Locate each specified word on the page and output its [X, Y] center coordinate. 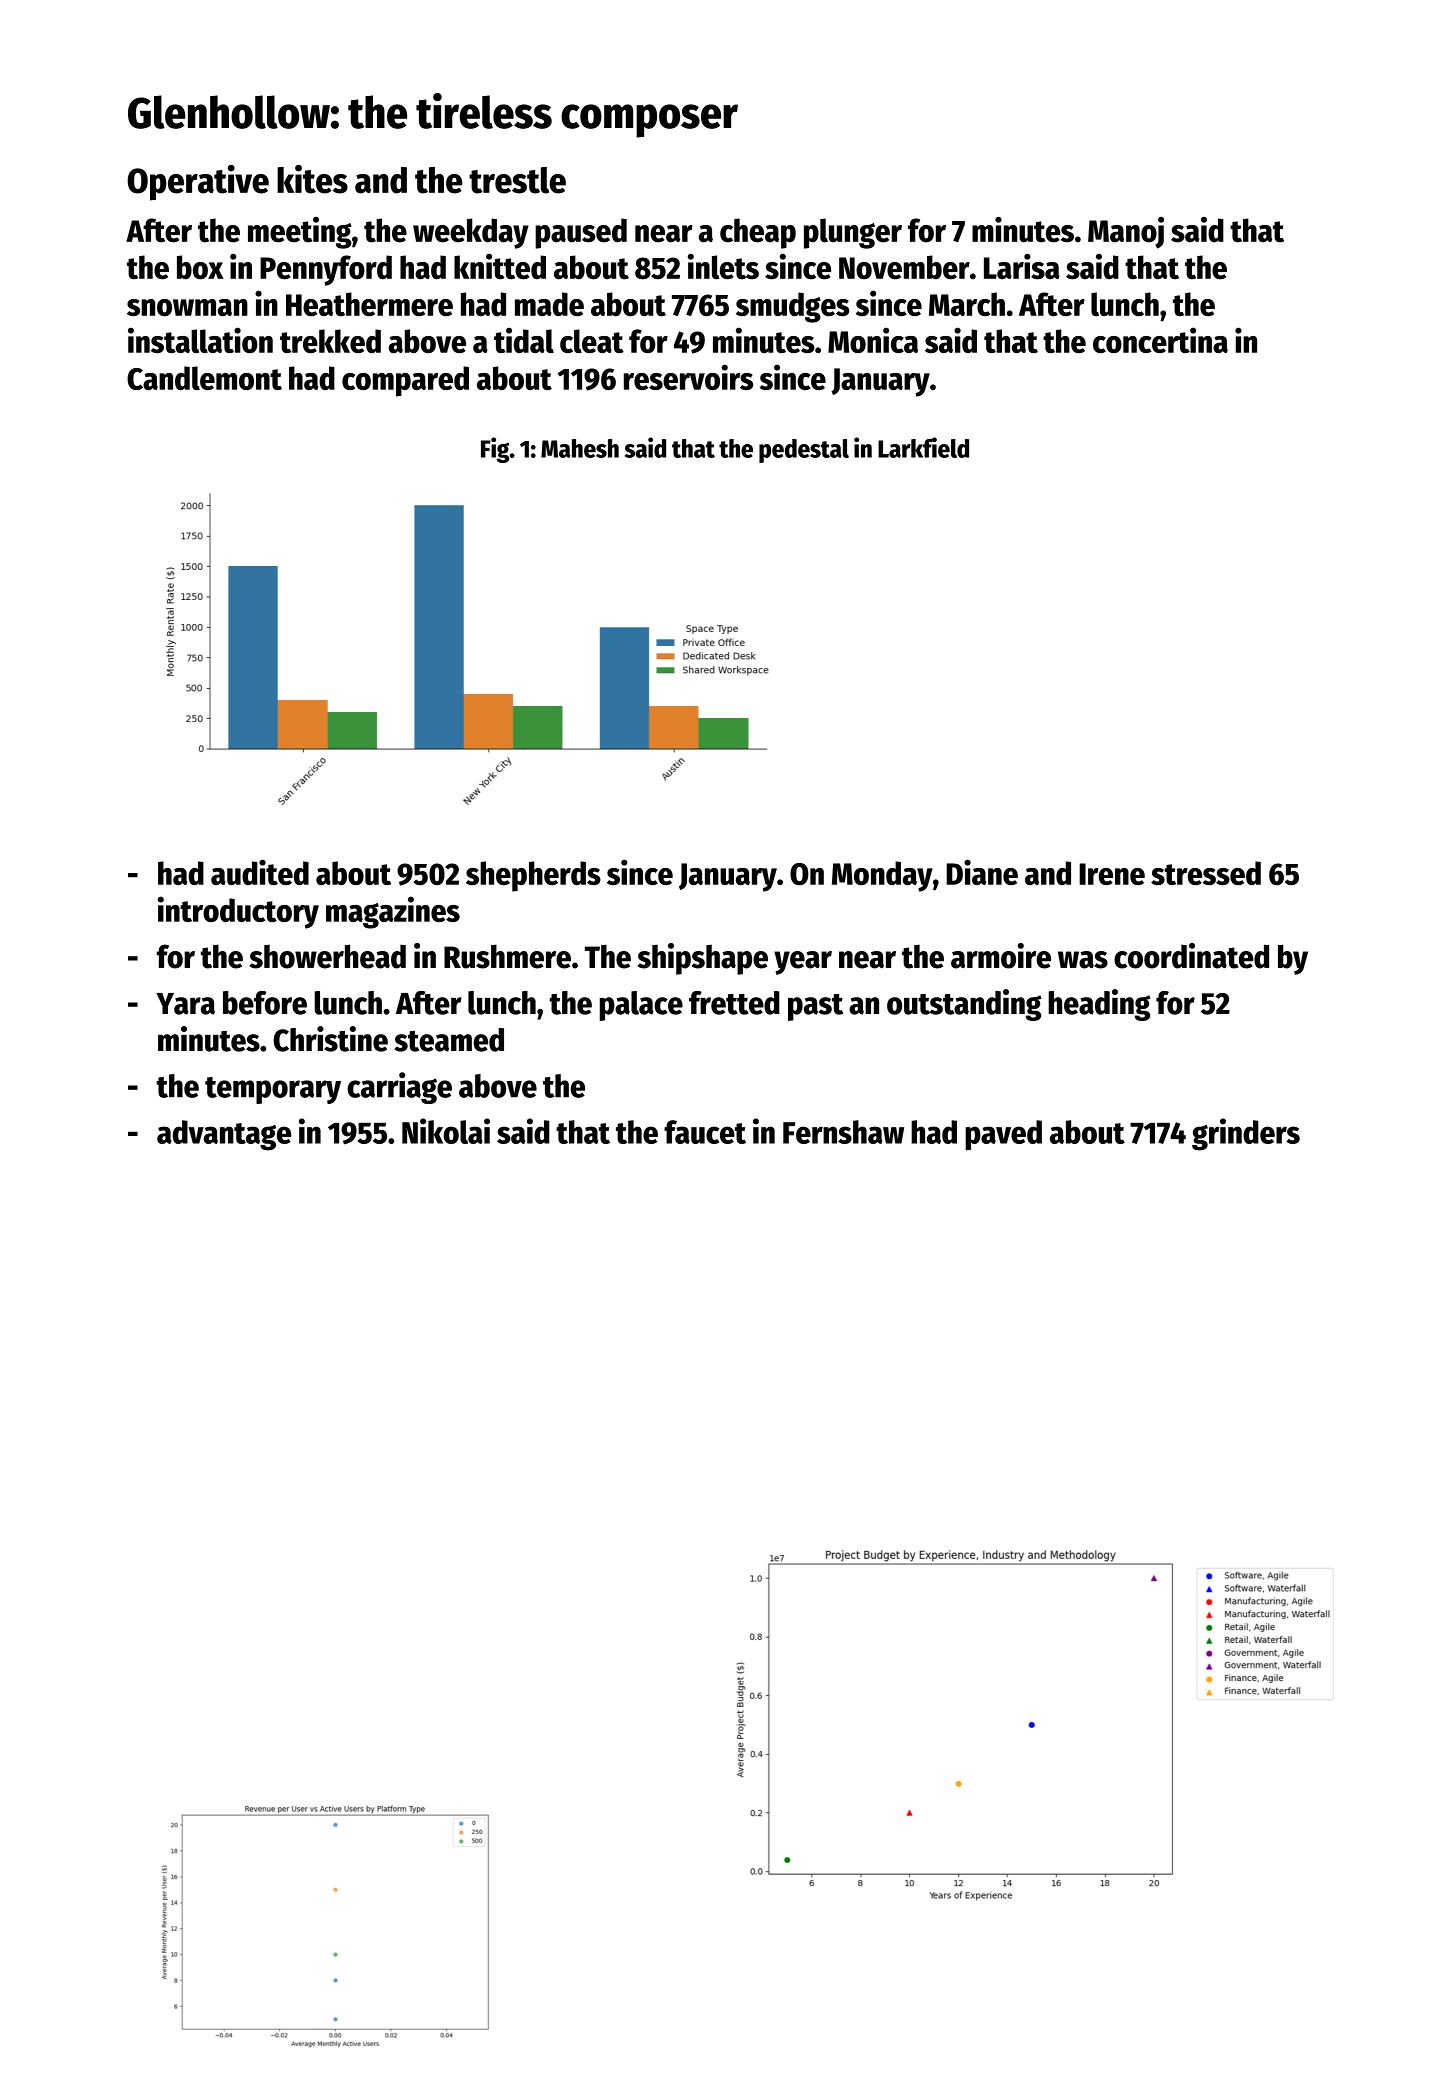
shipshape [703, 959]
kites [312, 179]
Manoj [1126, 233]
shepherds [533, 876]
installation [200, 340]
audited [260, 872]
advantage [224, 1135]
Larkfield [923, 447]
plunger [853, 233]
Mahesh [580, 448]
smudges [792, 307]
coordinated [1191, 956]
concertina [1160, 340]
